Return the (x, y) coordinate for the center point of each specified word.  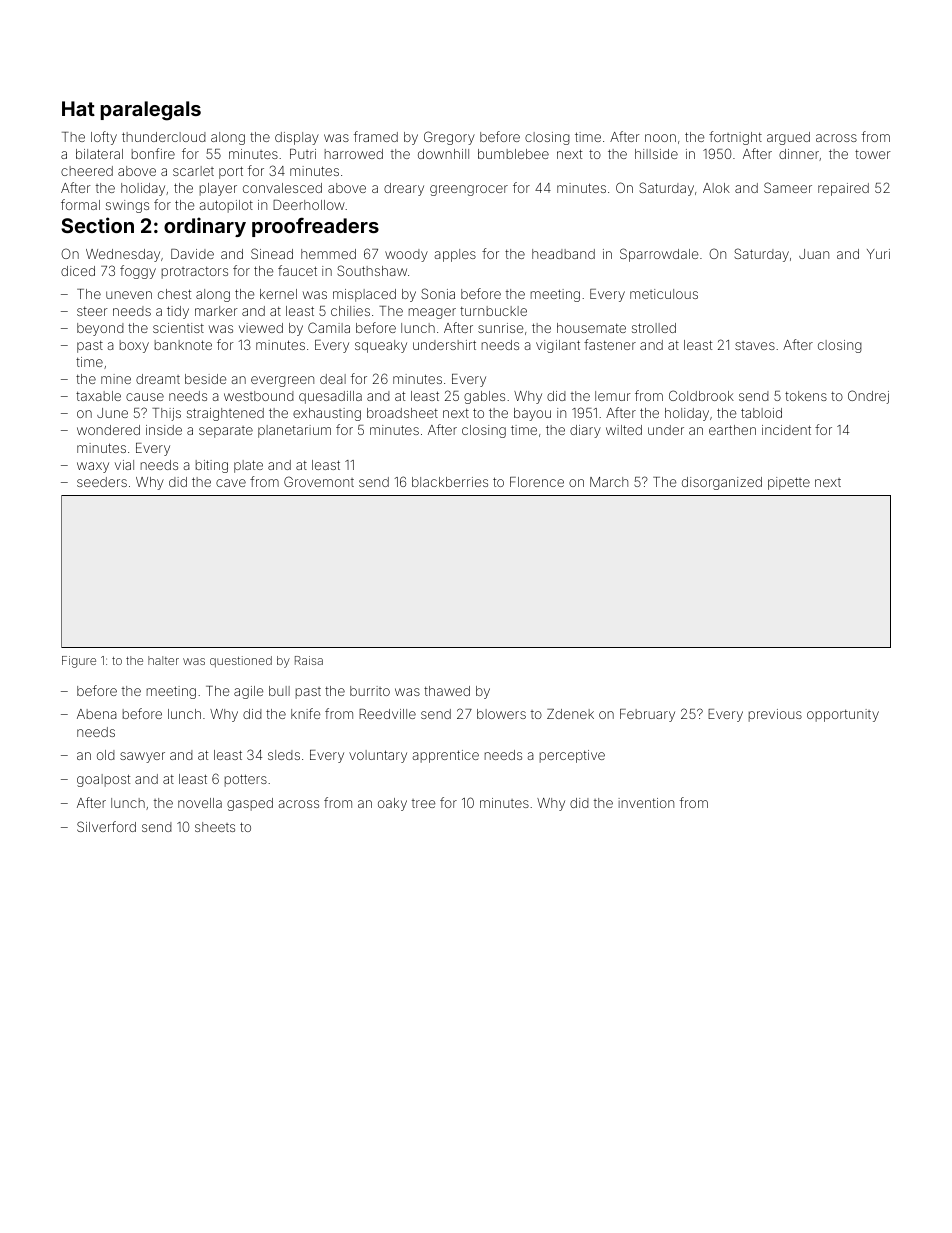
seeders (102, 482)
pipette (789, 483)
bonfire (153, 153)
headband (563, 254)
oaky (392, 804)
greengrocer (469, 190)
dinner (799, 154)
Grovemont (319, 481)
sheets (215, 827)
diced (78, 271)
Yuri (878, 254)
